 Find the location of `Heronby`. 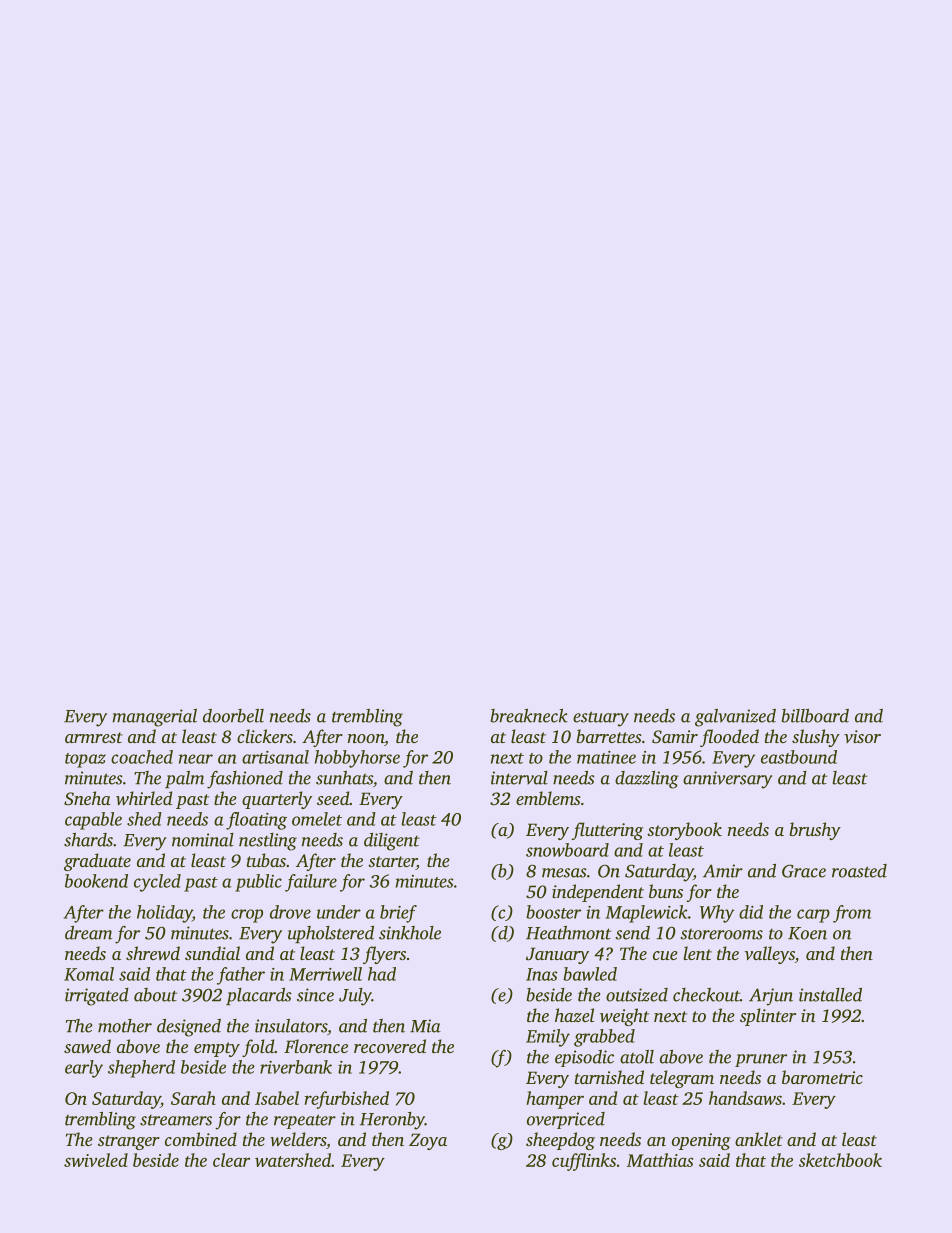

Heronby is located at coordinates (392, 1121).
